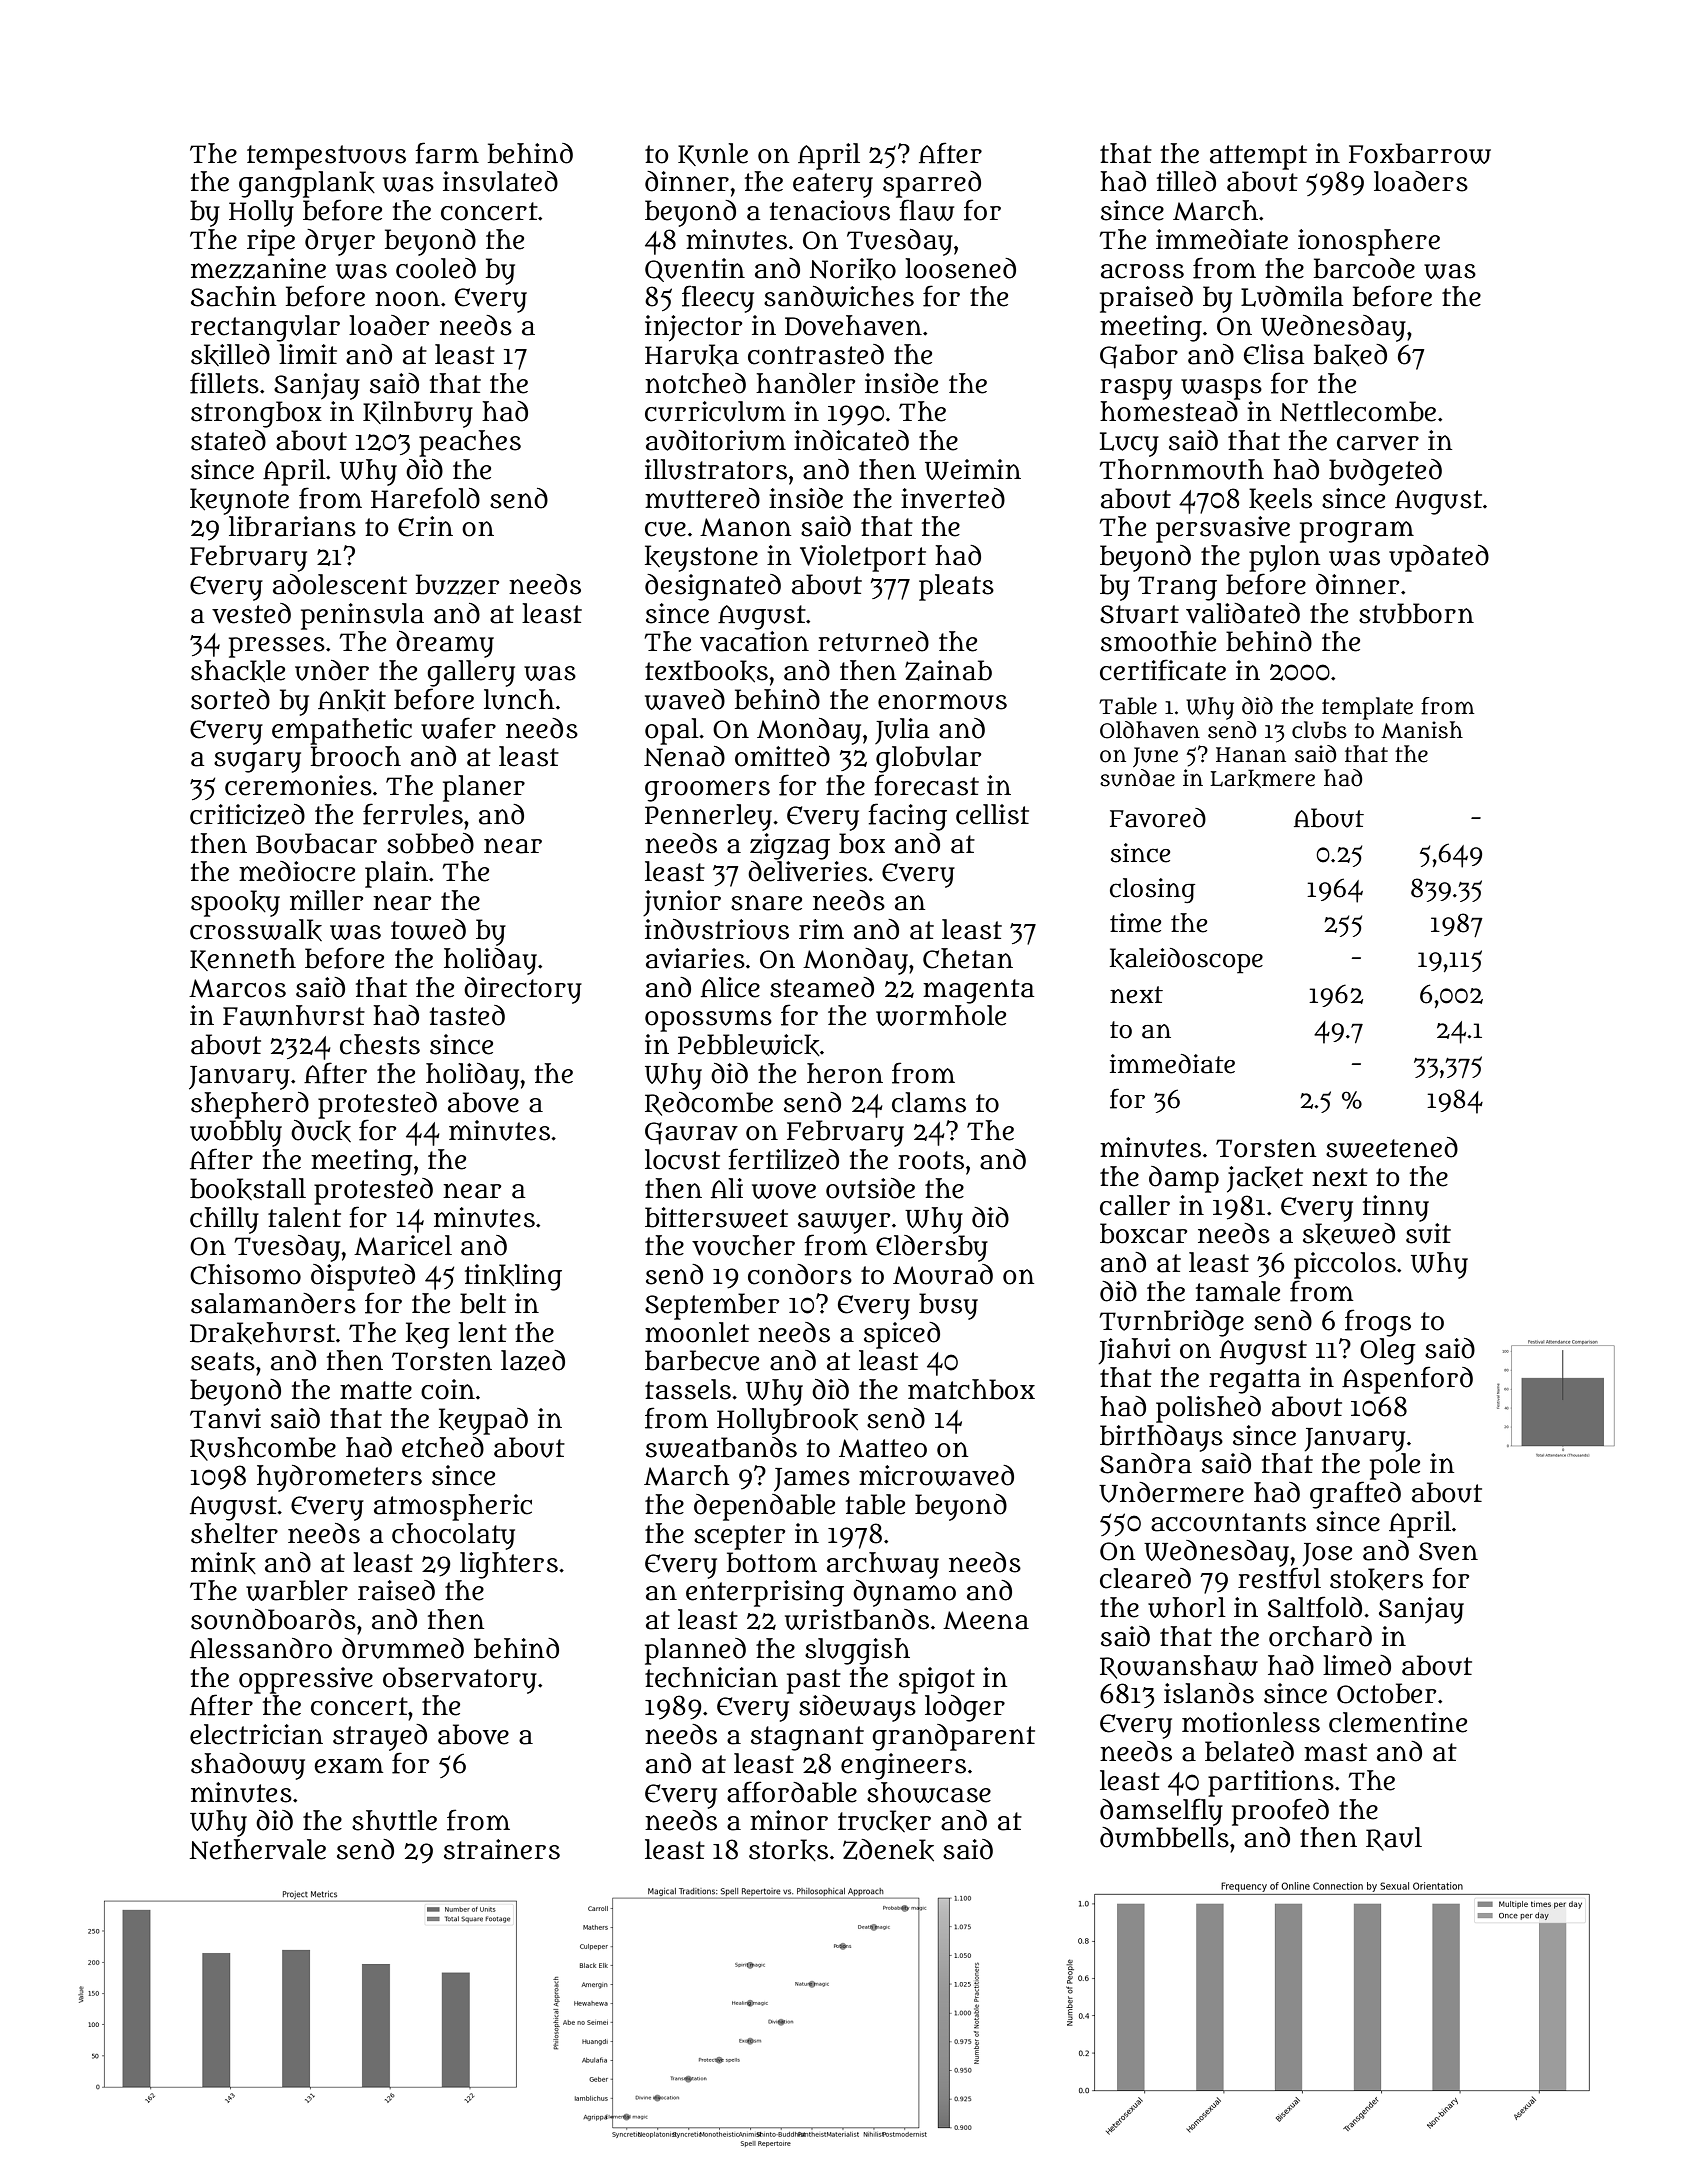 This screenshot has width=1683, height=2178. I want to click on Manon, so click(745, 527).
